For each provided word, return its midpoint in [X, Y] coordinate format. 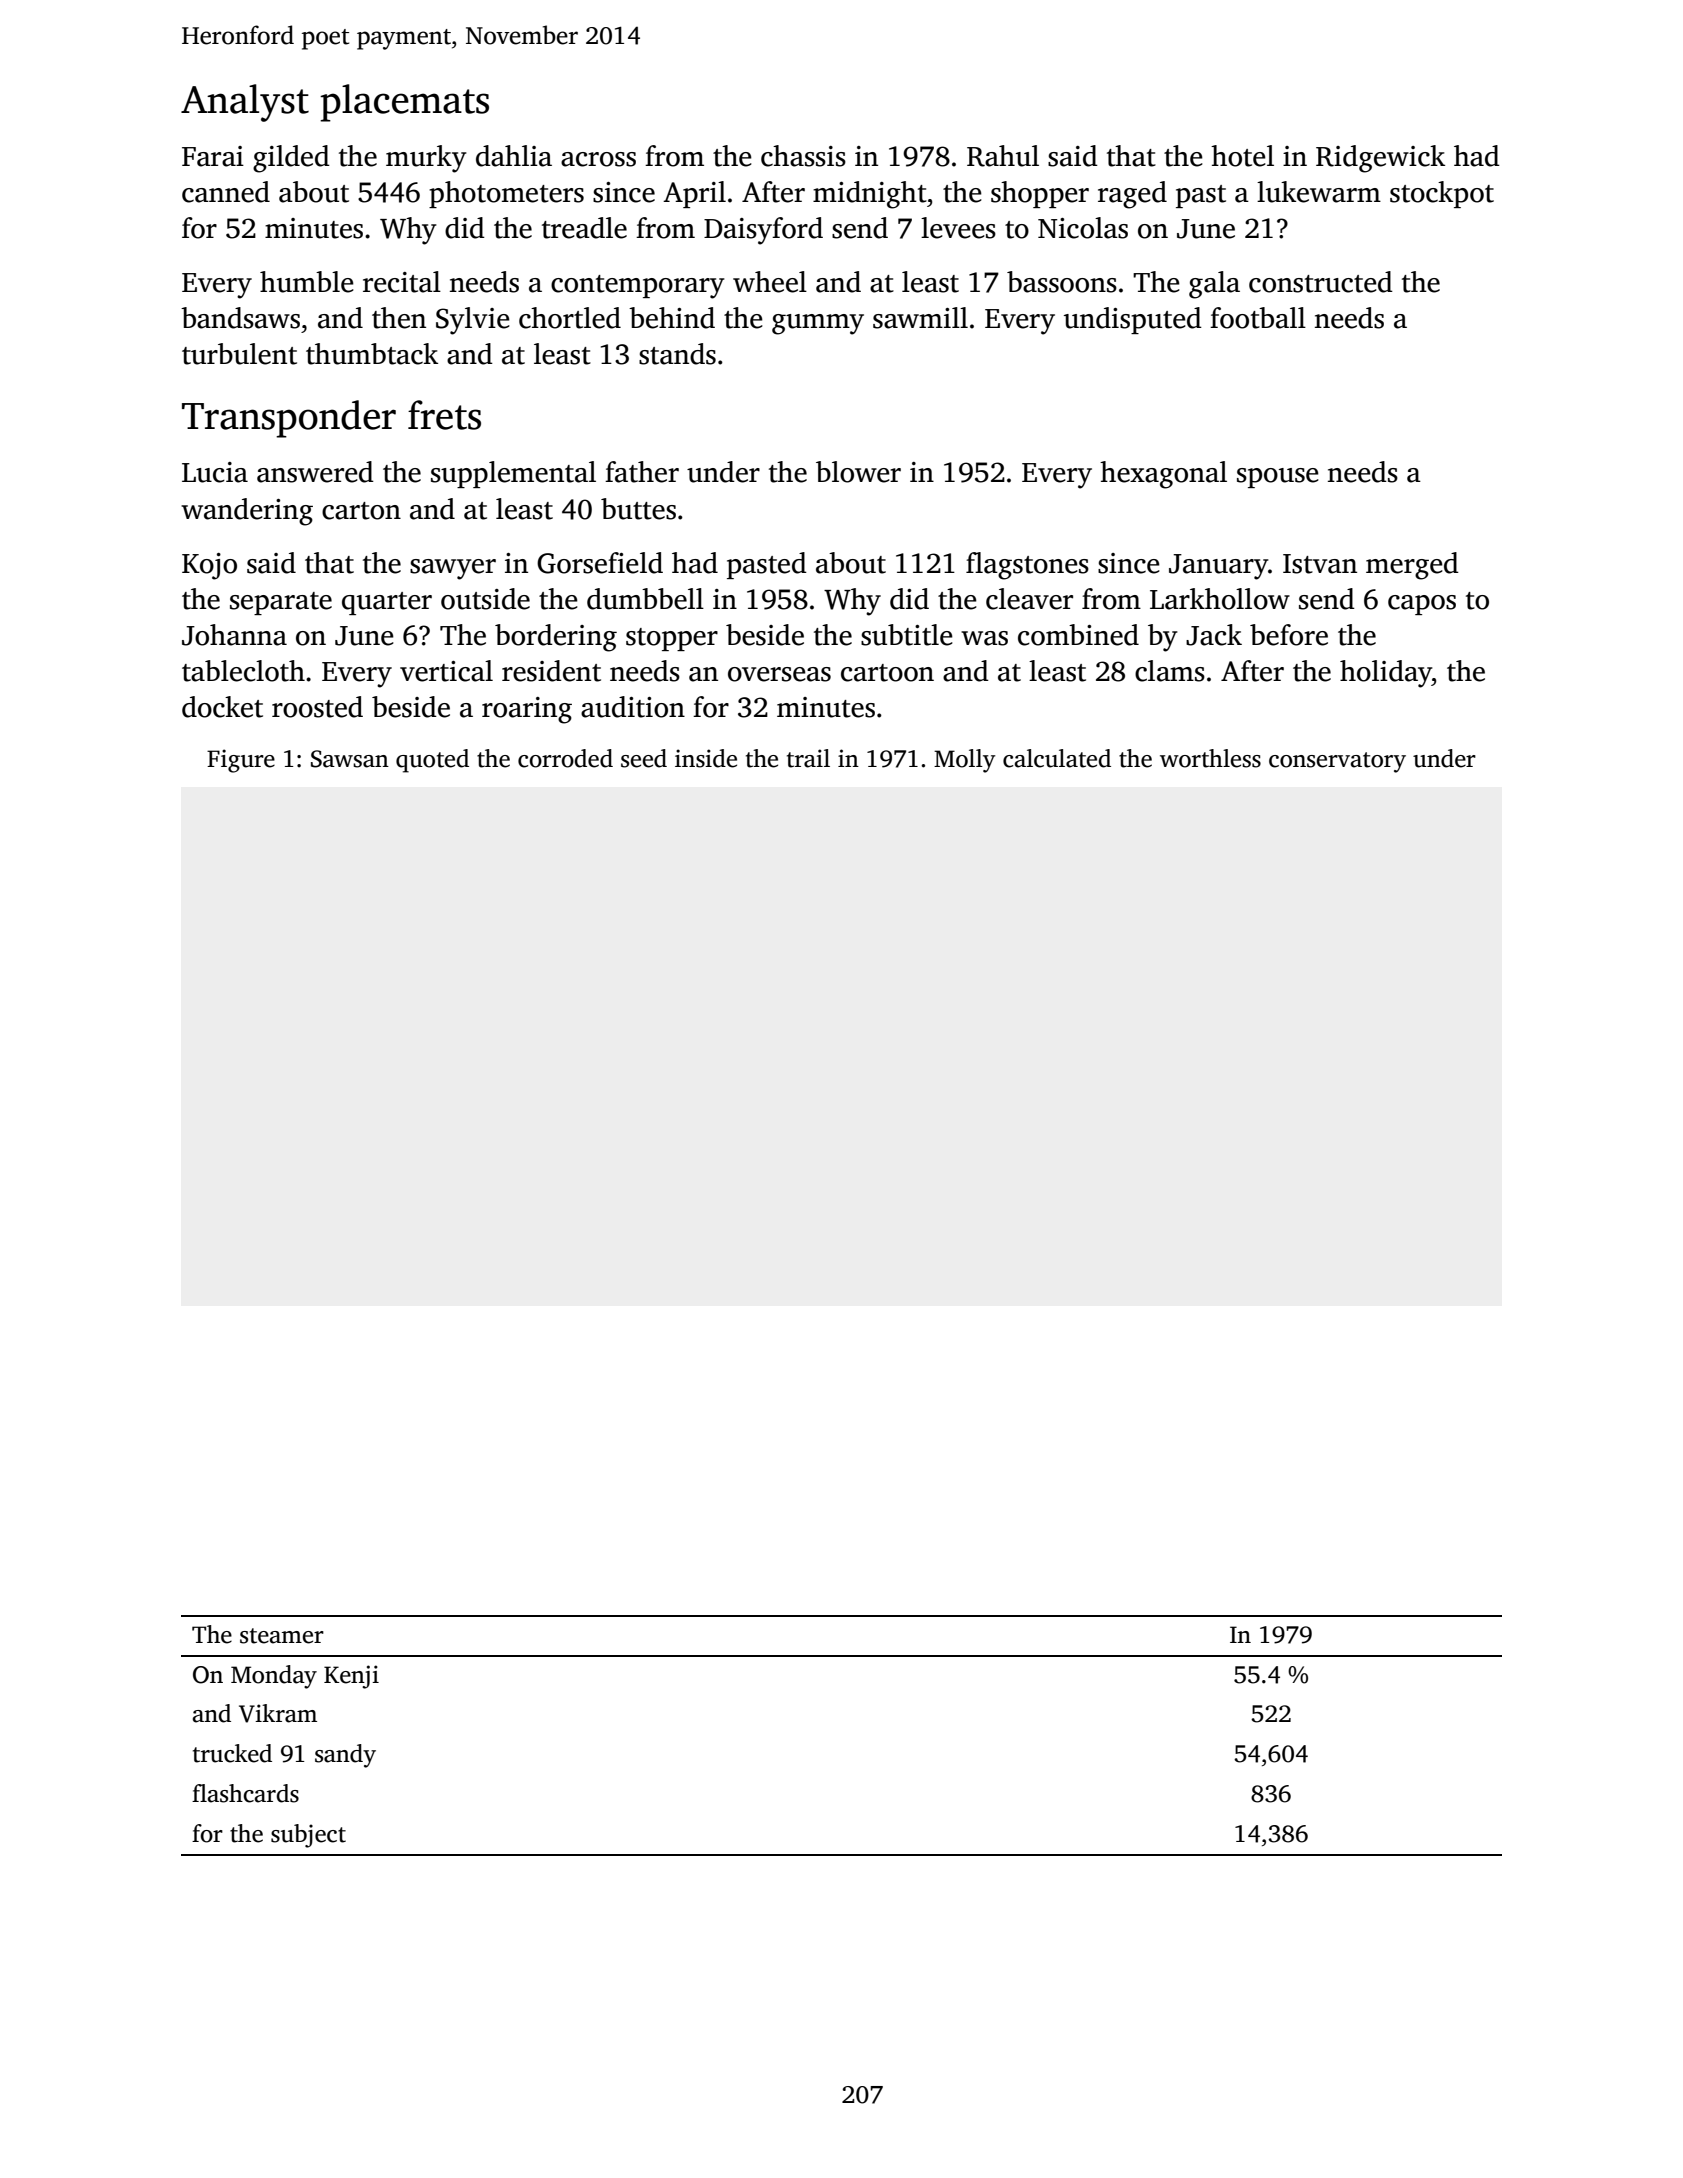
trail [808, 758]
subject [308, 1836]
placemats [404, 103]
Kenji [351, 1677]
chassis [803, 156]
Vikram [278, 1713]
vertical [446, 671]
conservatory [1337, 762]
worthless [1210, 758]
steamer [282, 1636]
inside [706, 758]
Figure [241, 761]
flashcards [245, 1793]
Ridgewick [1380, 159]
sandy [345, 1756]
